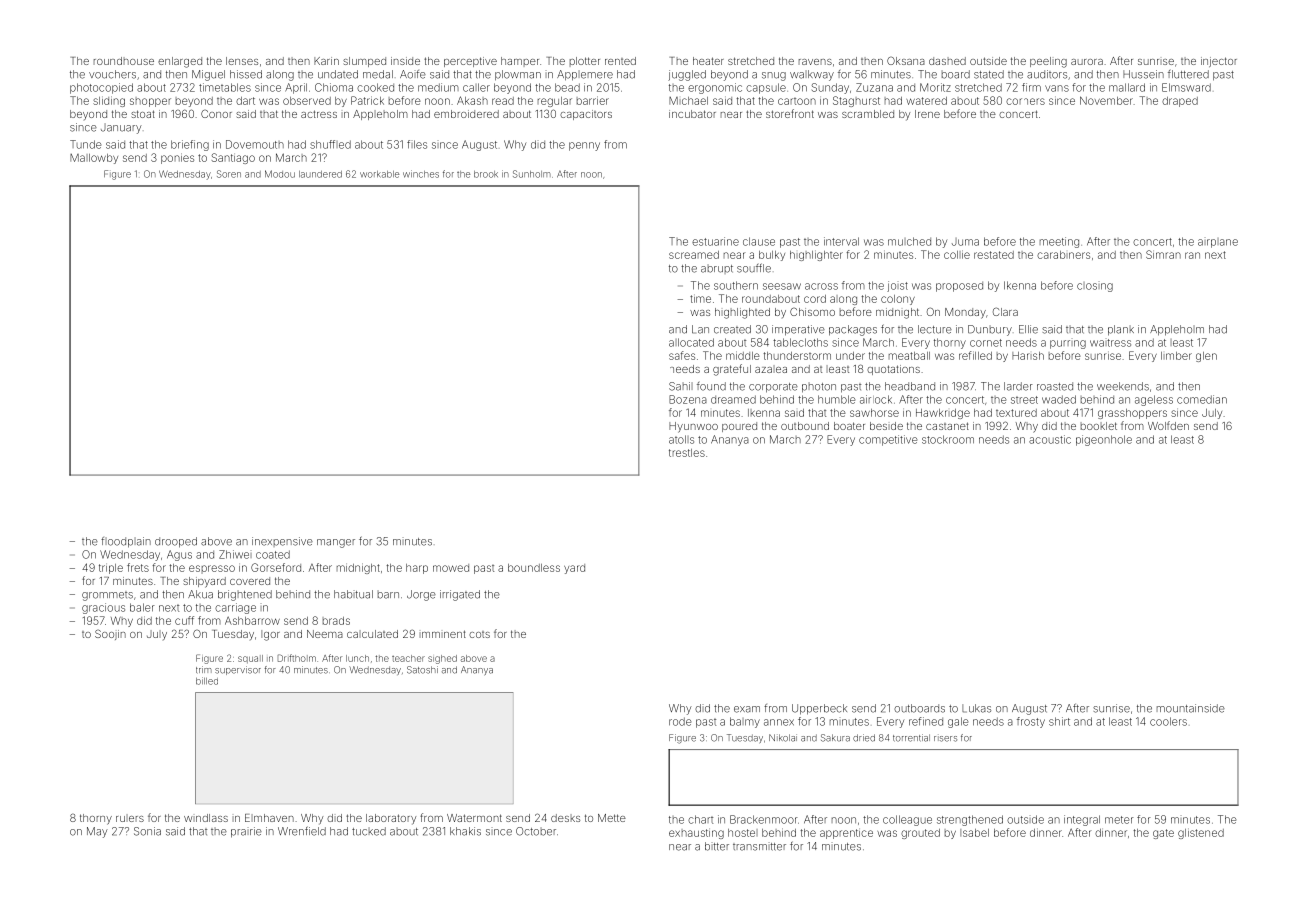 This page has width=1308, height=924. What do you see at coordinates (138, 567) in the page?
I see `frets` at bounding box center [138, 567].
